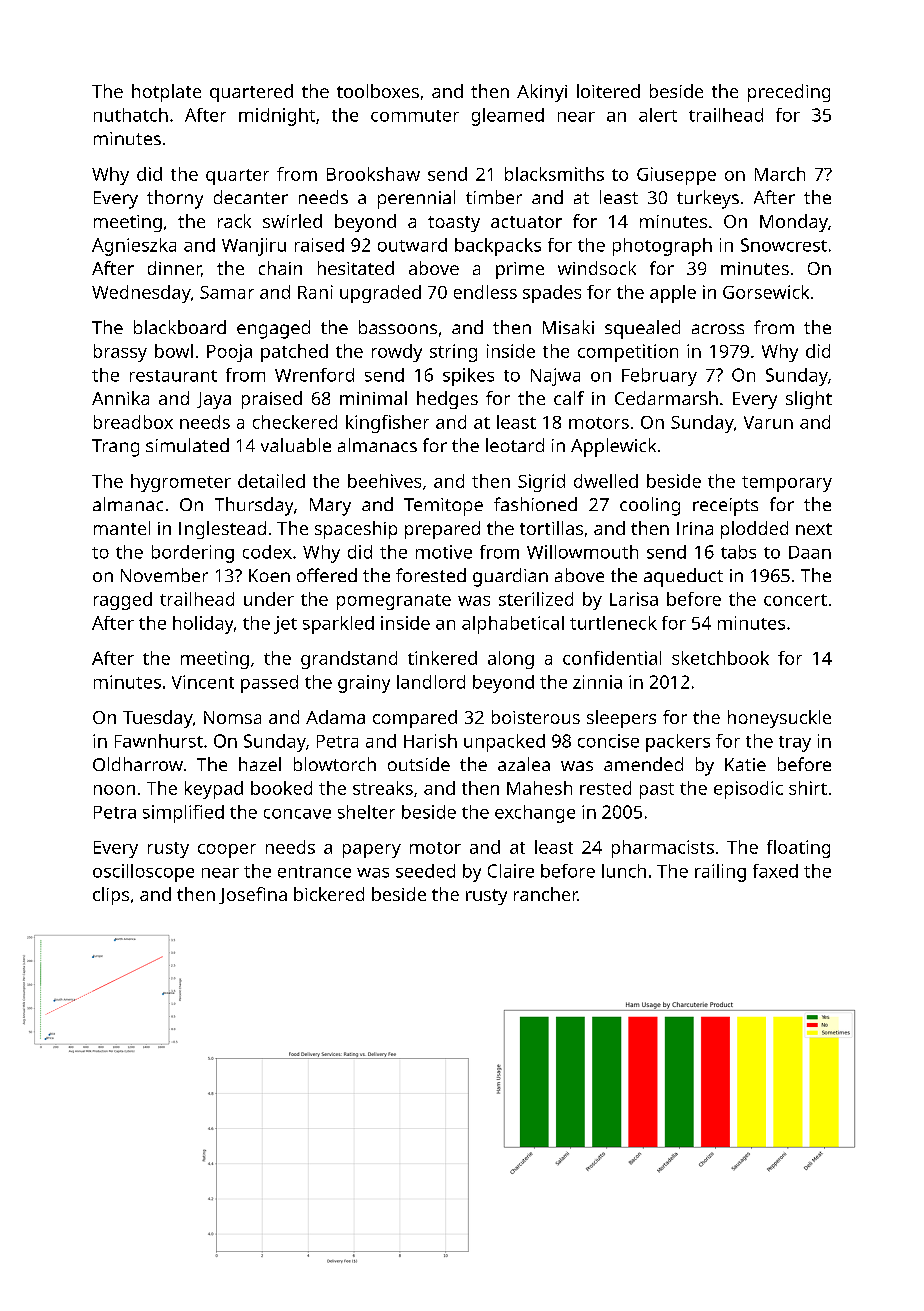 The image size is (924, 1311). What do you see at coordinates (203, 682) in the document?
I see `Vincent` at bounding box center [203, 682].
